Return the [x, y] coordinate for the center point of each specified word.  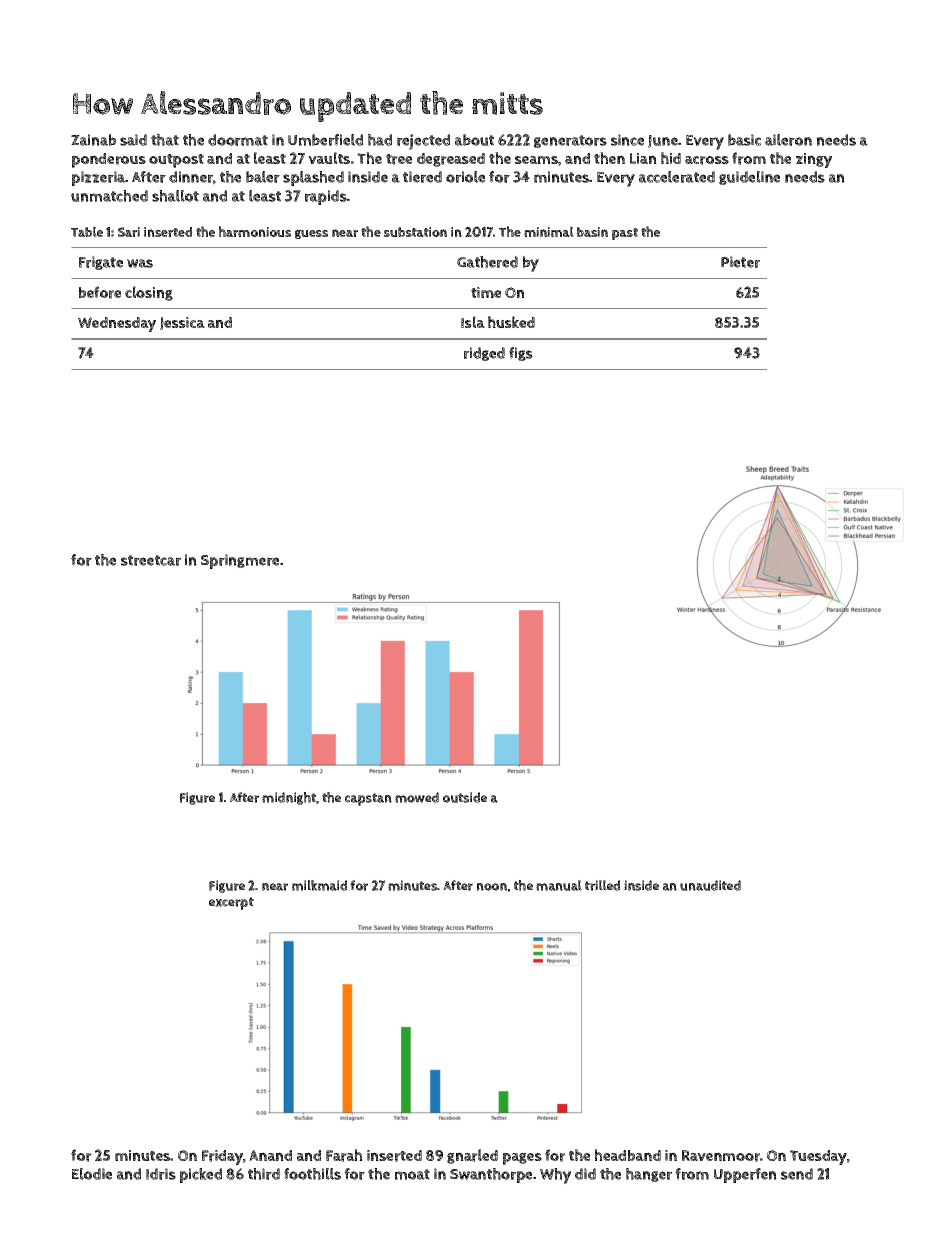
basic [744, 140]
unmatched [109, 196]
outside [465, 797]
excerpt [231, 903]
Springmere [240, 561]
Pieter [740, 262]
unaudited [710, 885]
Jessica [182, 323]
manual [559, 885]
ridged [484, 354]
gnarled [472, 1156]
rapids [326, 197]
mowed [417, 797]
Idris [161, 1174]
